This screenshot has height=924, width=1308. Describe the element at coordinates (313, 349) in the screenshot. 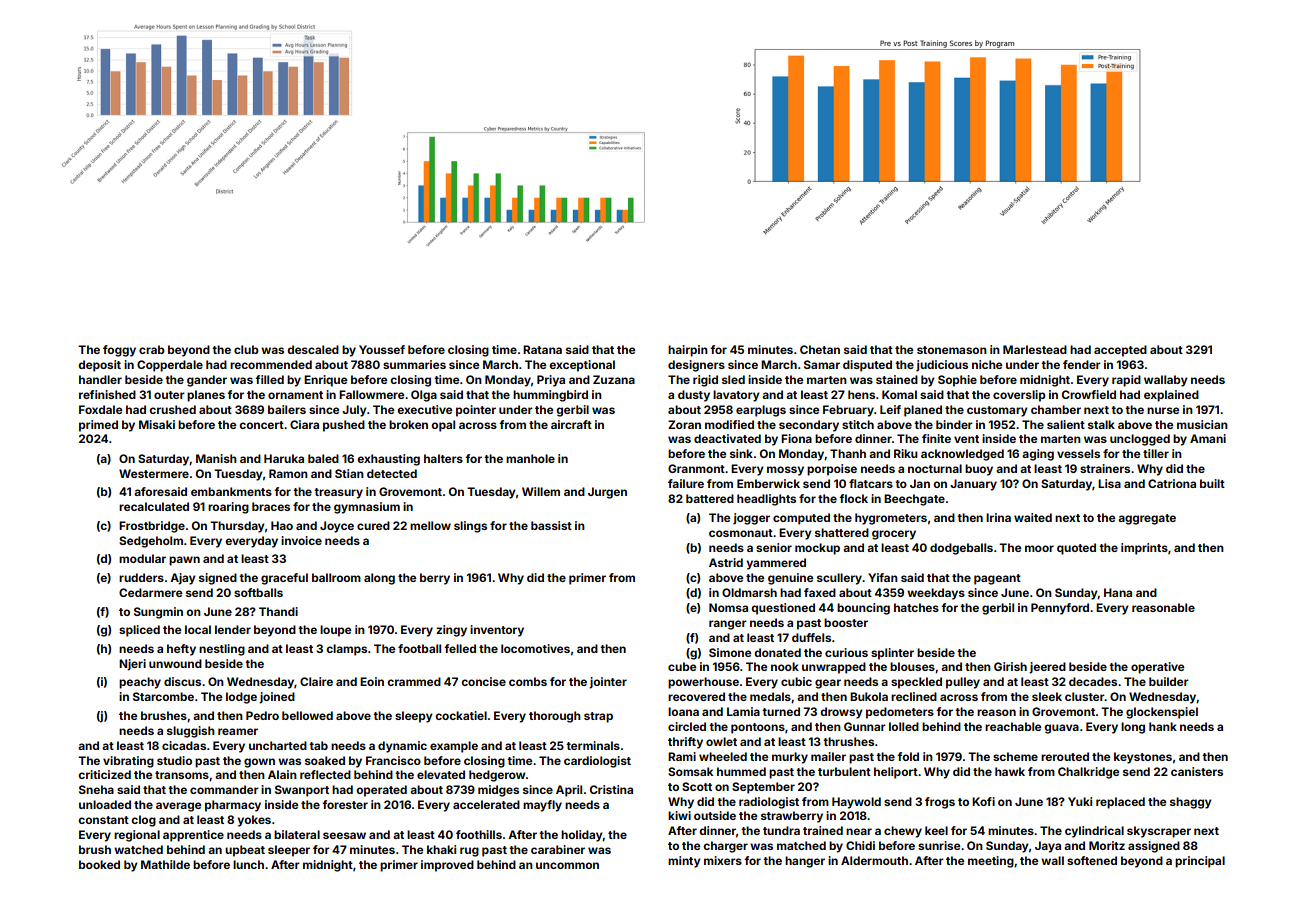

I see `descaled` at that location.
